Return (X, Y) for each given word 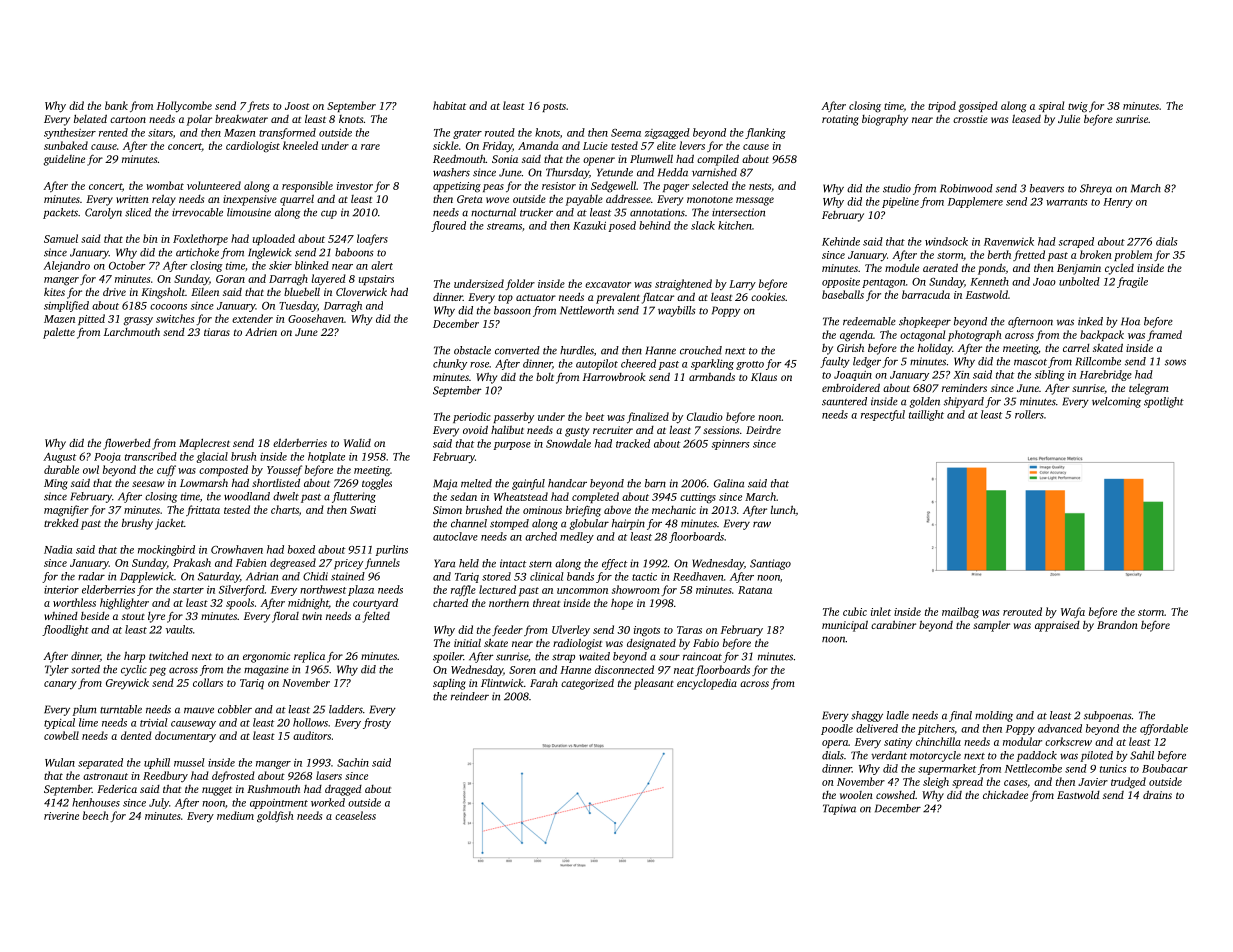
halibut (507, 429)
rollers (1029, 414)
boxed (301, 549)
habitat (449, 105)
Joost (297, 106)
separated (100, 763)
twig (1078, 107)
